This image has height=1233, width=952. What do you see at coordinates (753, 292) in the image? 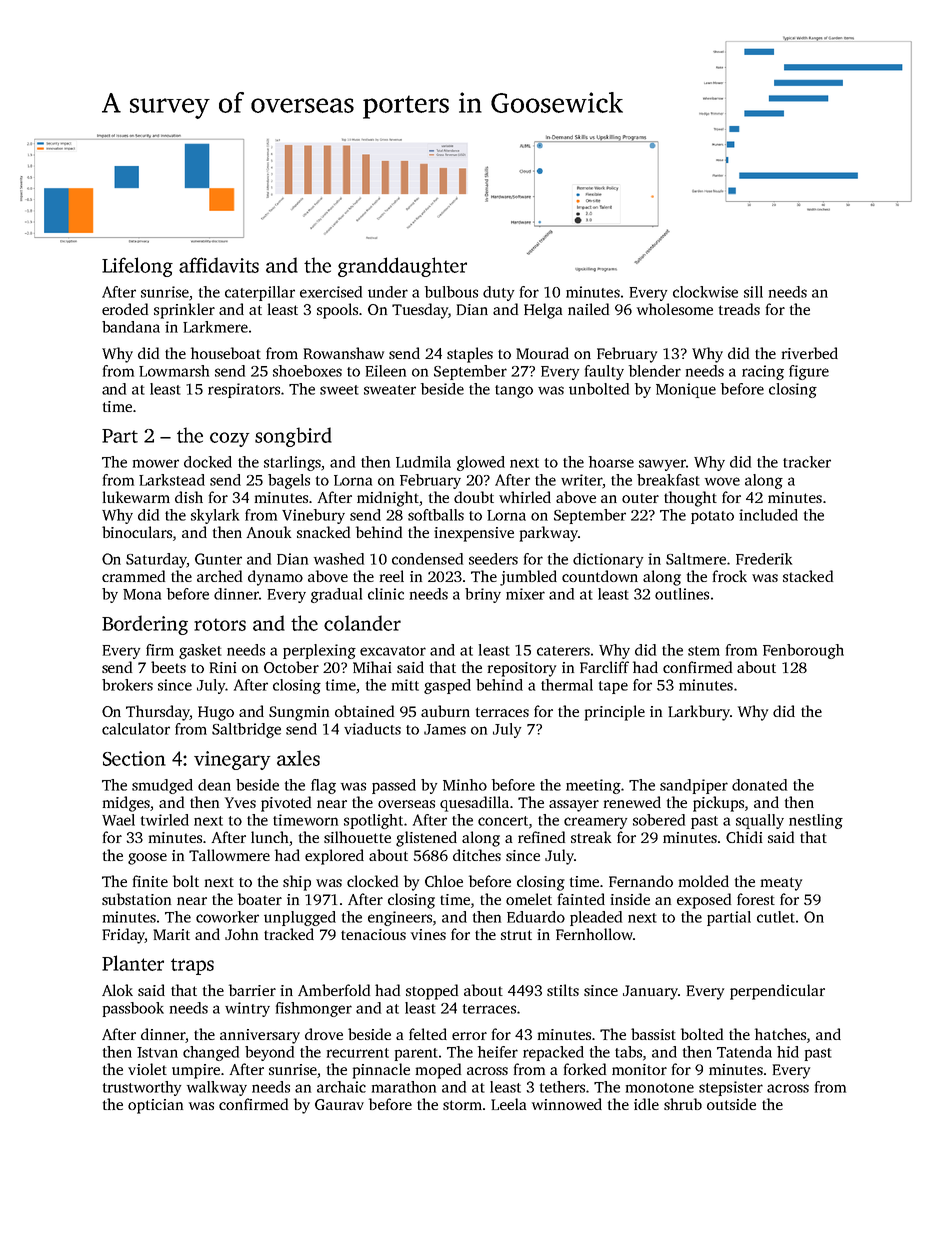
I see `sill` at bounding box center [753, 292].
